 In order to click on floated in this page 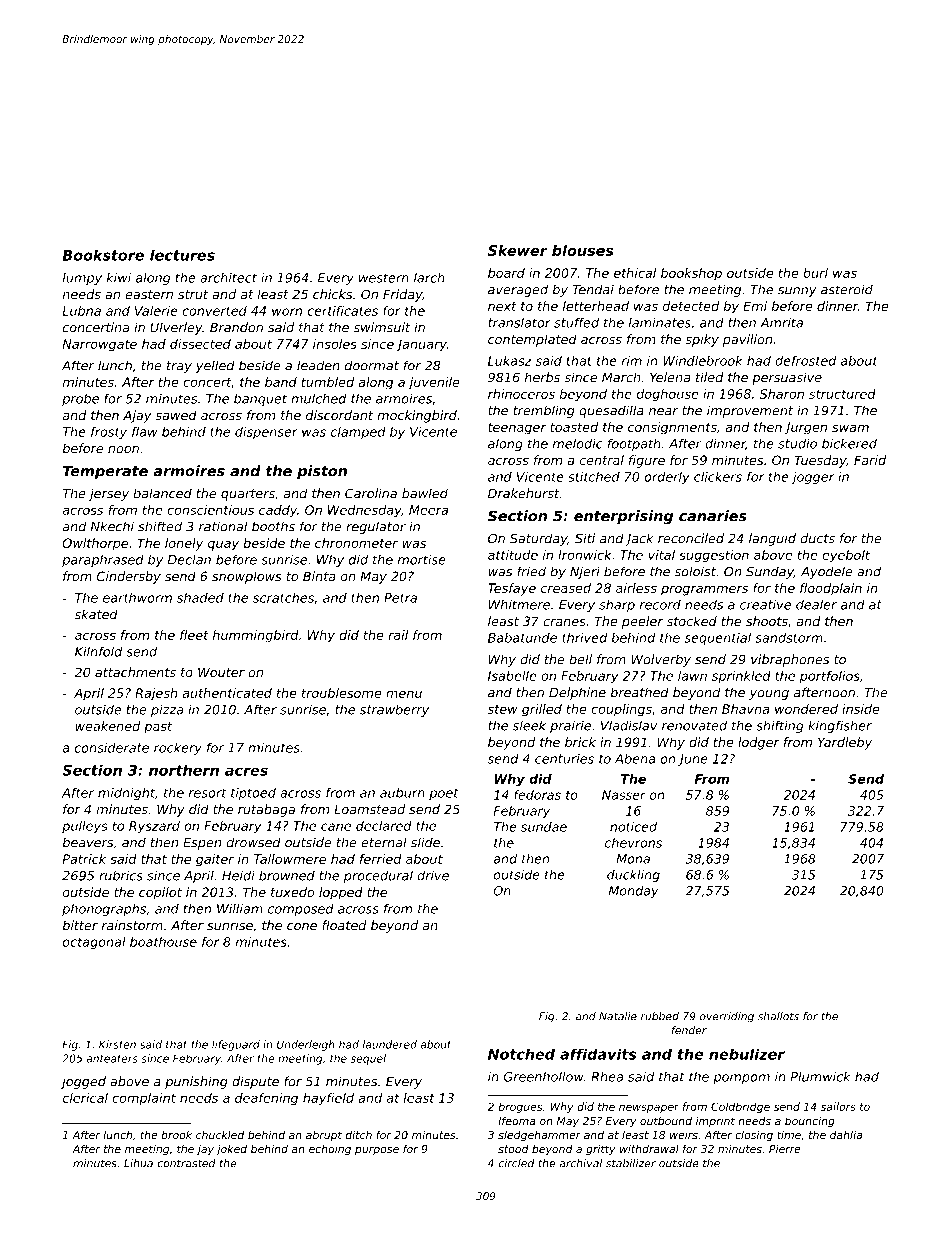, I will do `click(344, 925)`.
